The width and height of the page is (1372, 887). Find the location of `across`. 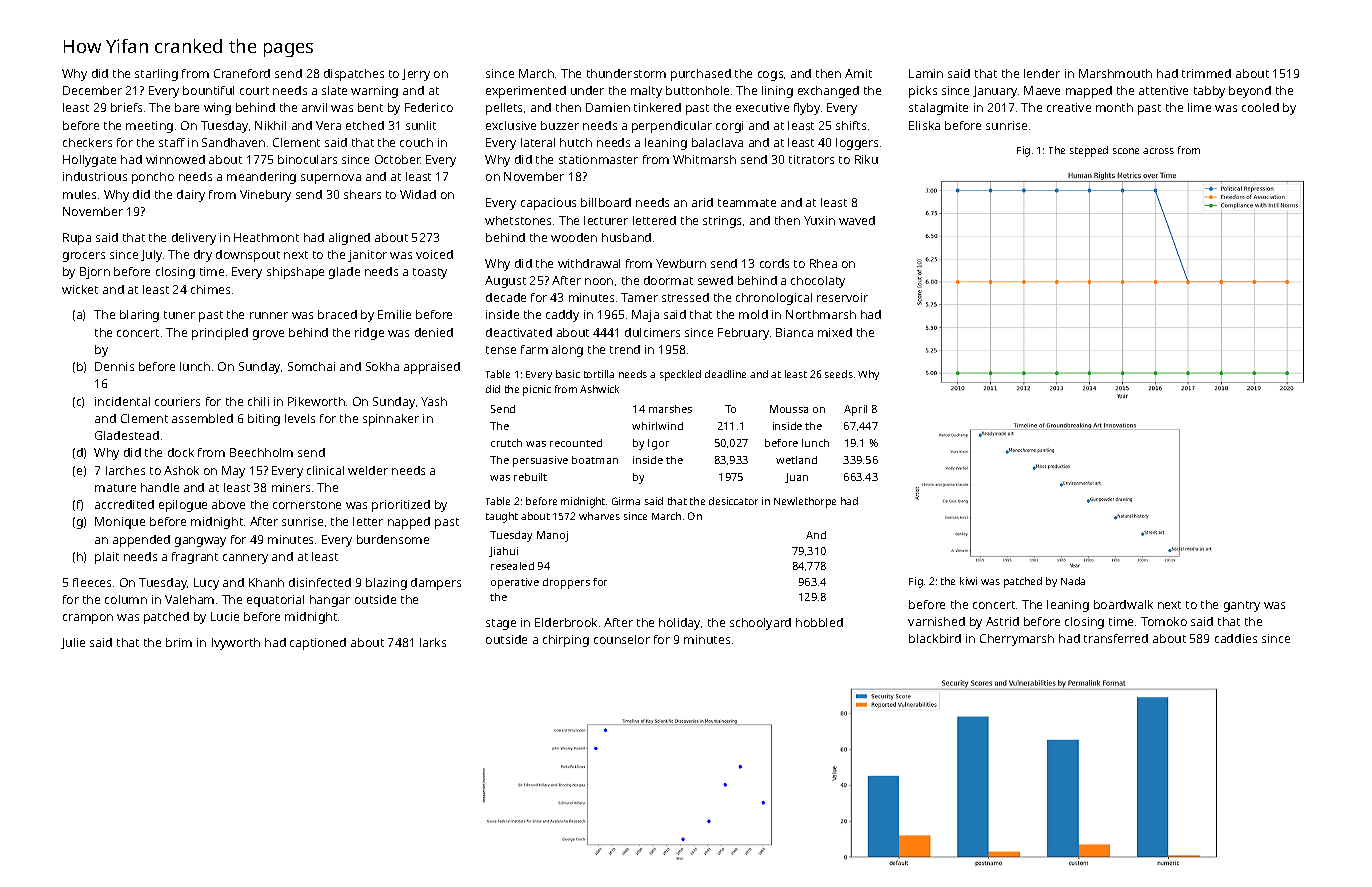

across is located at coordinates (1158, 151).
